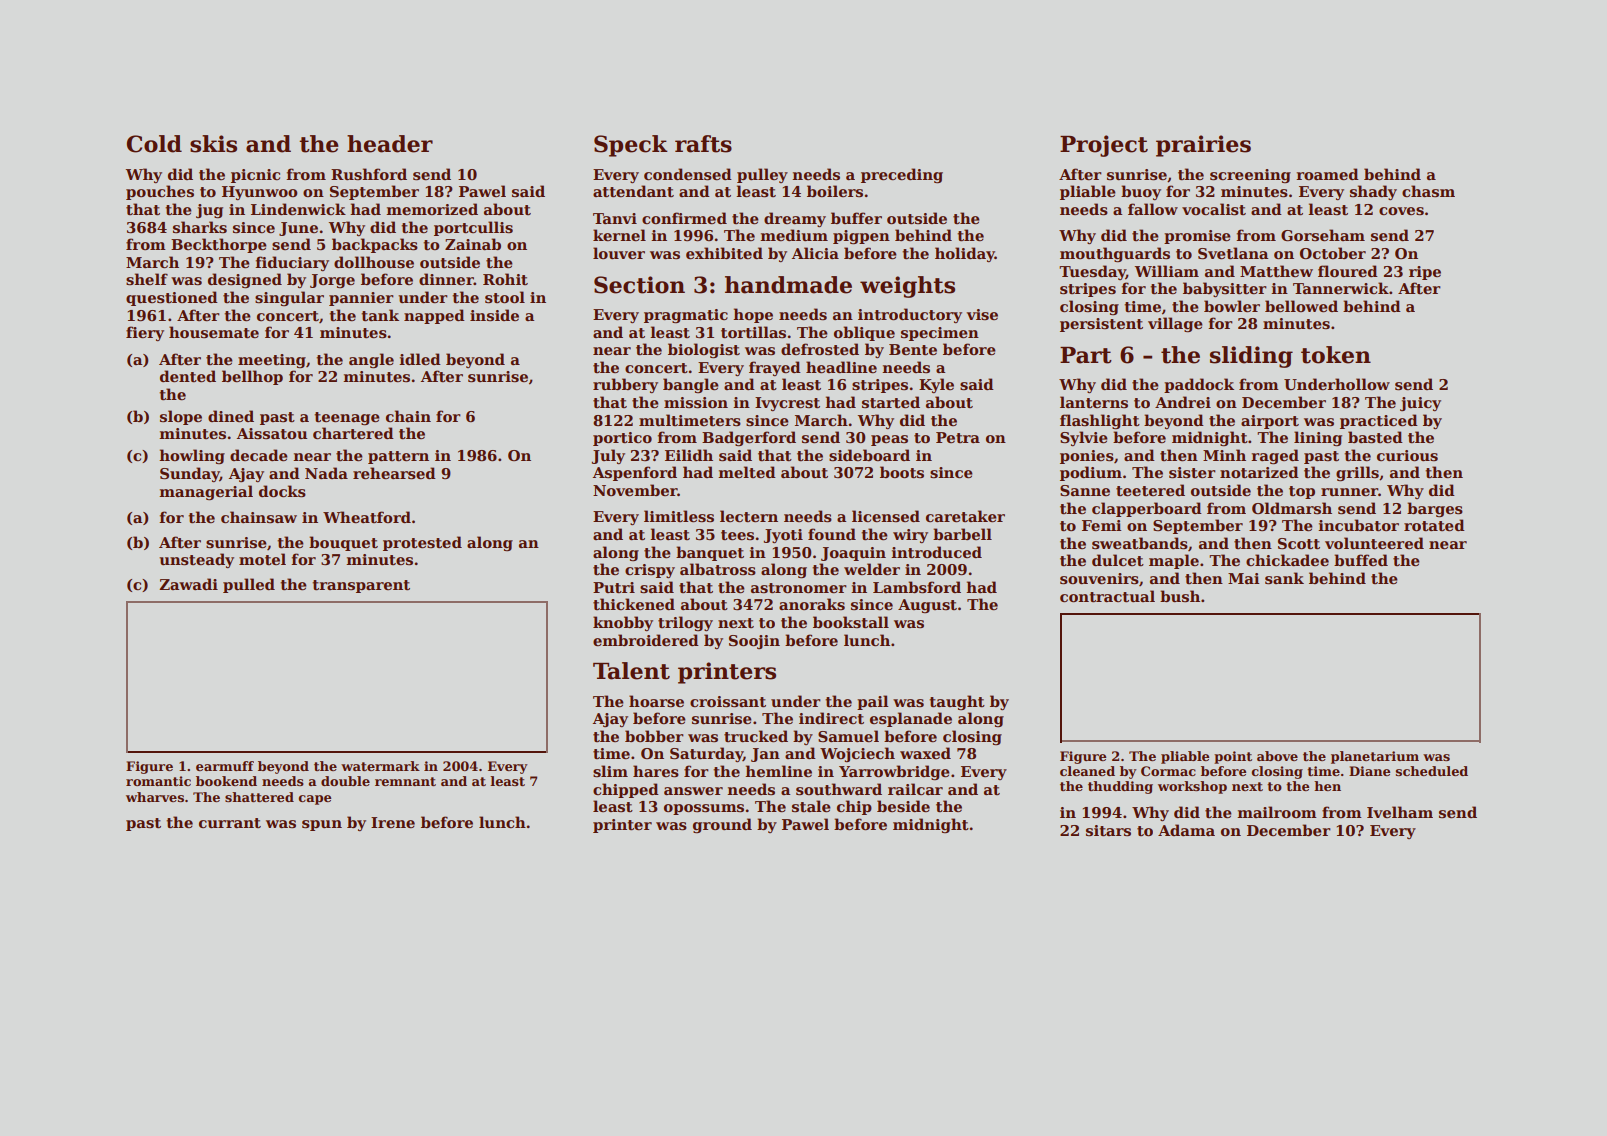 The width and height of the screenshot is (1607, 1136). Describe the element at coordinates (623, 623) in the screenshot. I see `knobby` at that location.
